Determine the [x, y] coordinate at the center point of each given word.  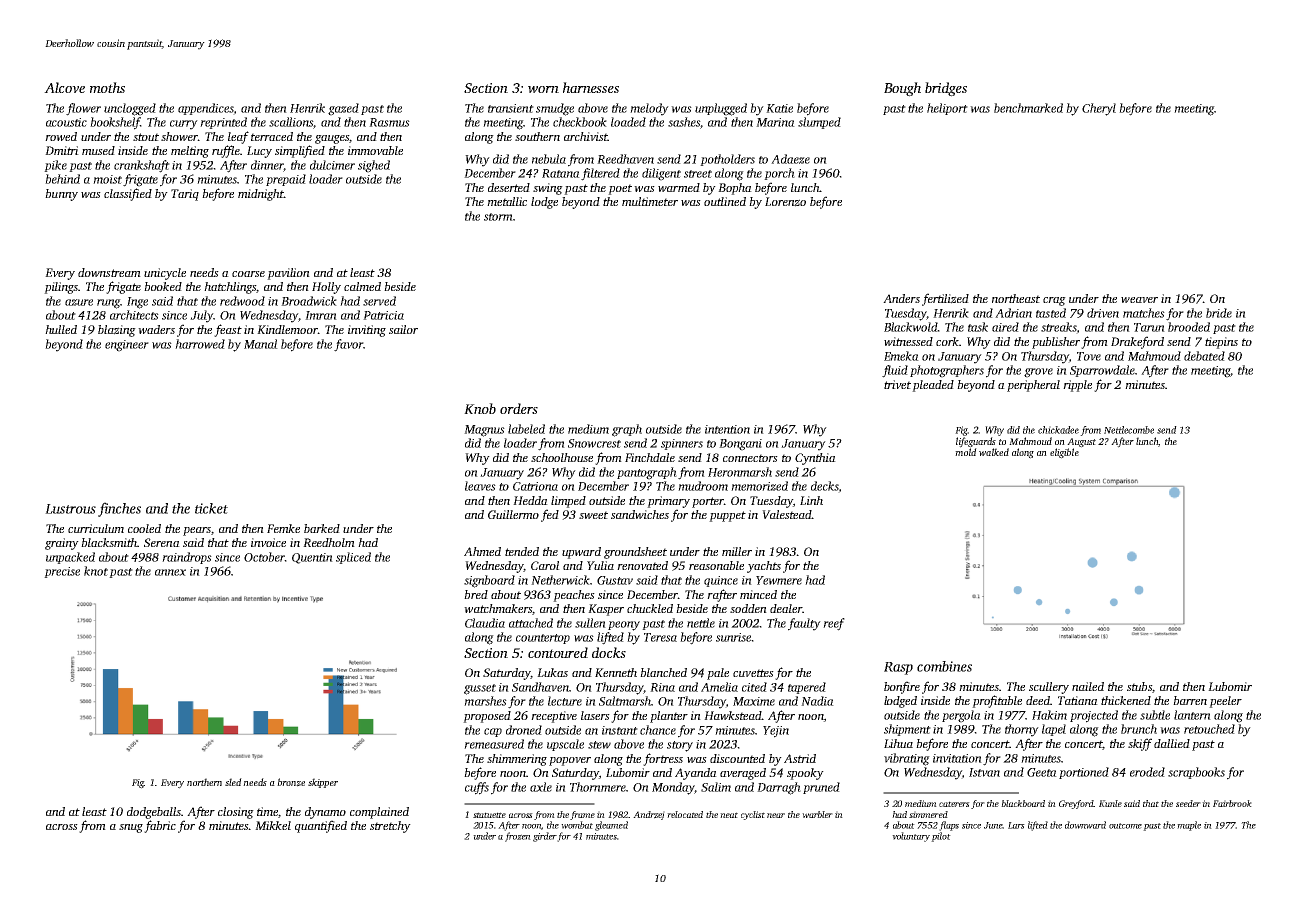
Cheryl [1099, 109]
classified [128, 194]
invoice [268, 542]
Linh [811, 500]
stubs [1139, 686]
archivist [586, 136]
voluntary [911, 837]
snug [131, 828]
